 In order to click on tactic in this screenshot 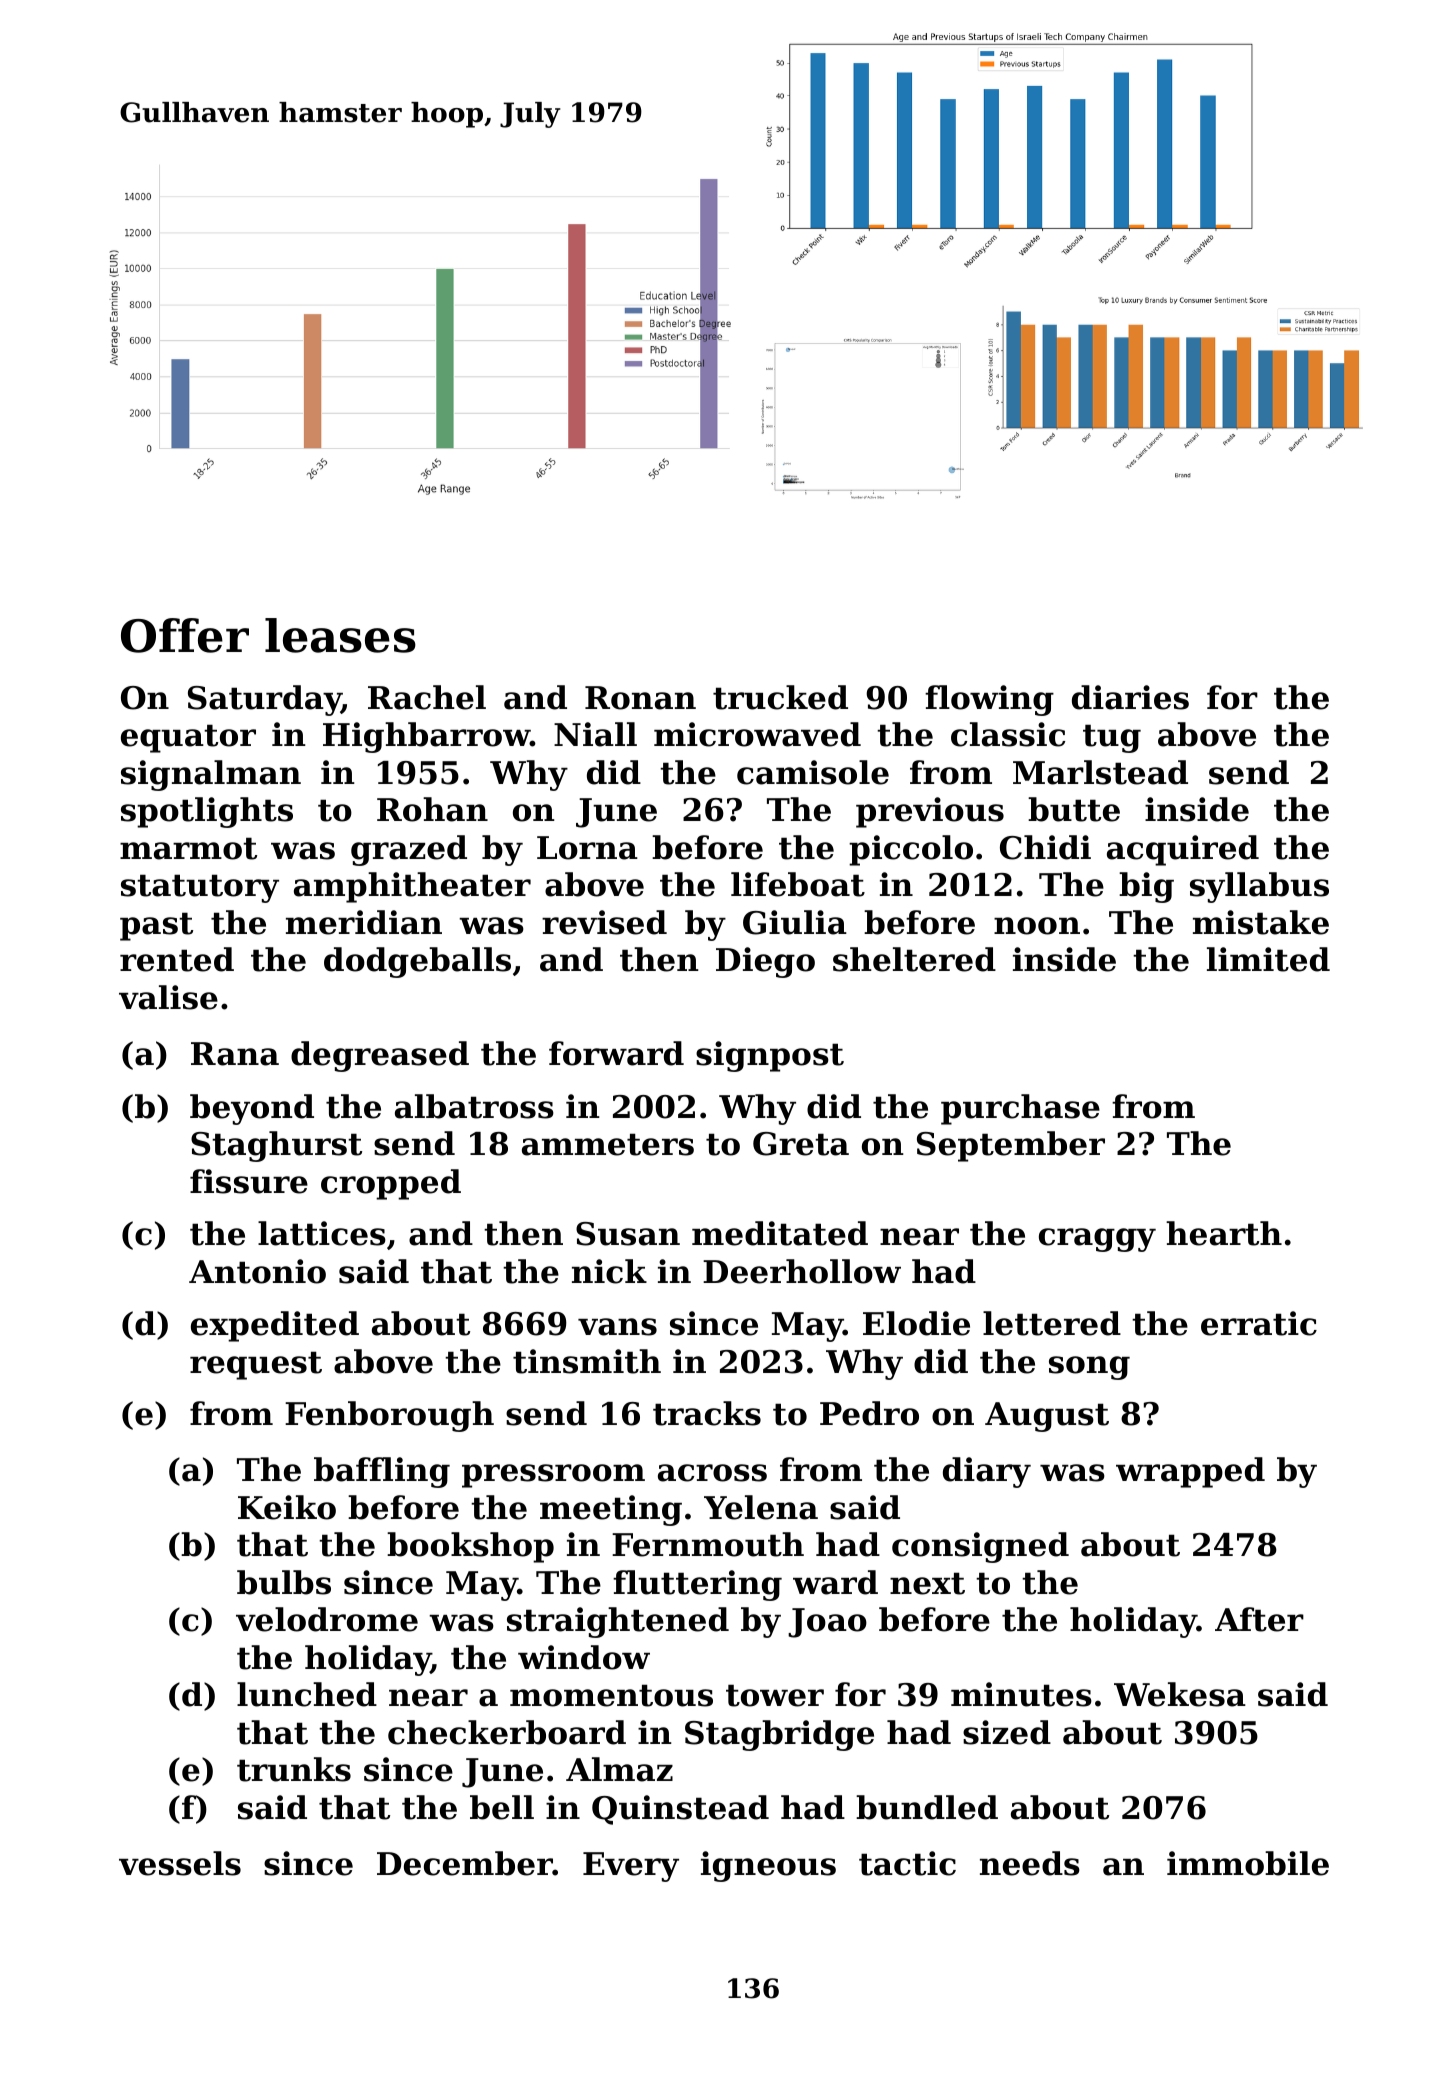, I will do `click(907, 1863)`.
